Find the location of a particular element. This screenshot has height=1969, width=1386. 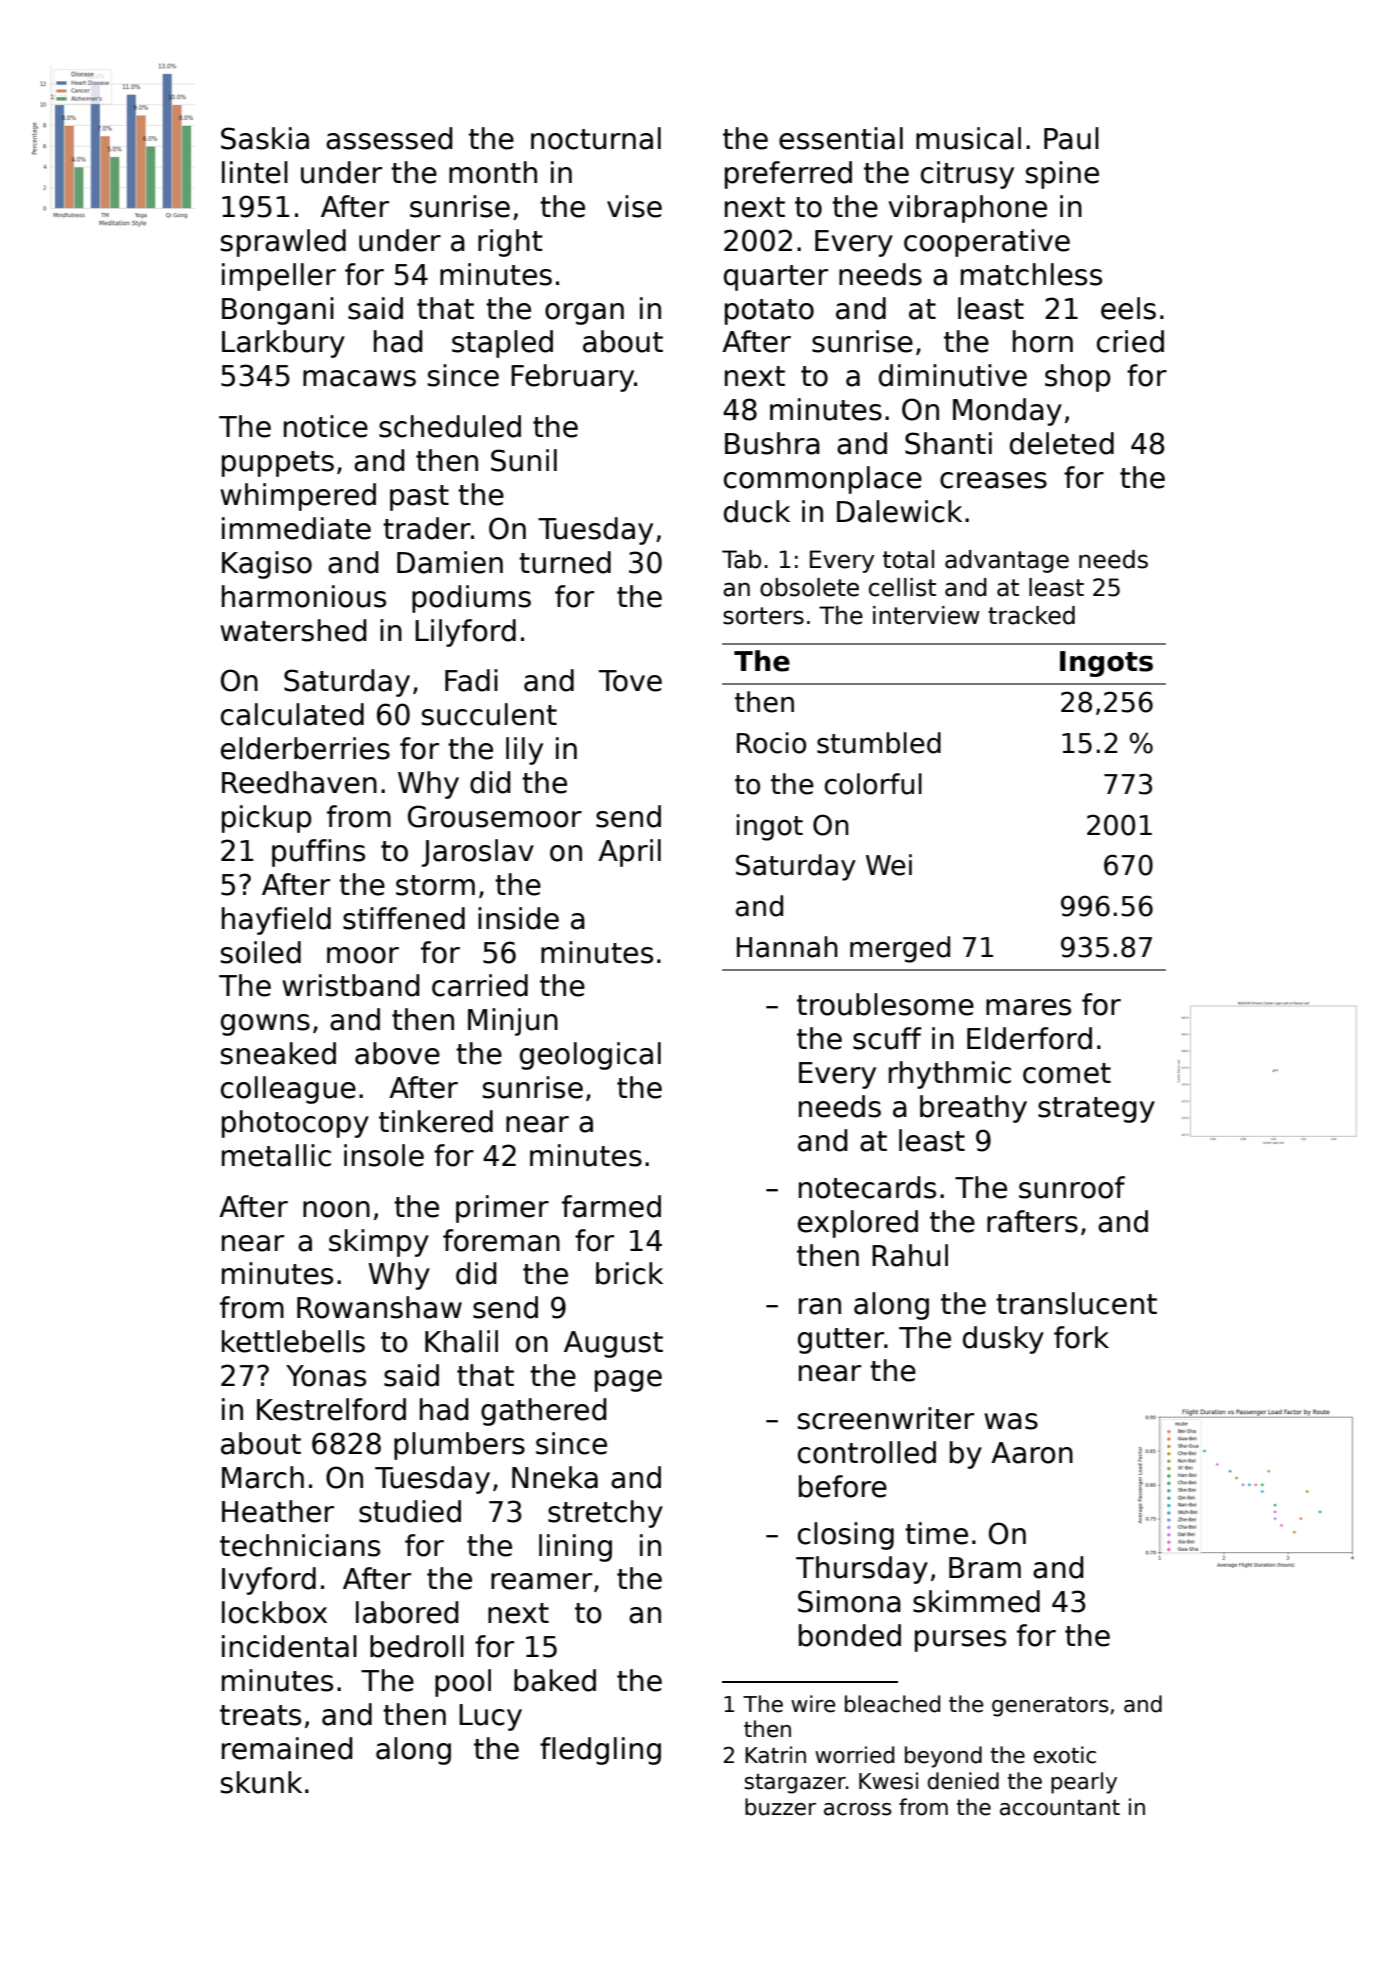

essential is located at coordinates (841, 138).
